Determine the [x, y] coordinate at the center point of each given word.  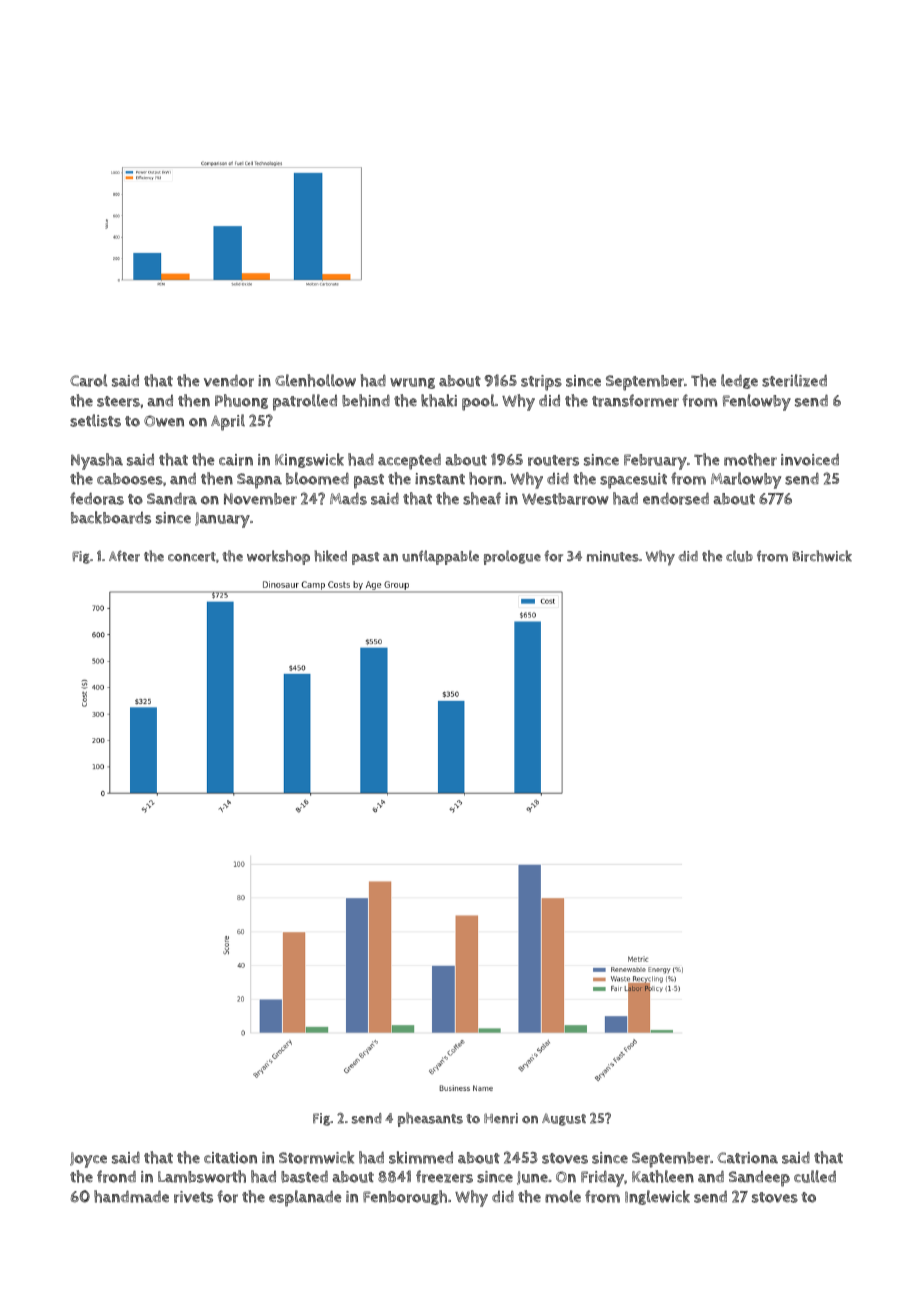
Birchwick [822, 556]
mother [750, 459]
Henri [501, 1118]
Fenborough [405, 1197]
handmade [131, 1196]
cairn [236, 460]
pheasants [430, 1119]
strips [541, 383]
